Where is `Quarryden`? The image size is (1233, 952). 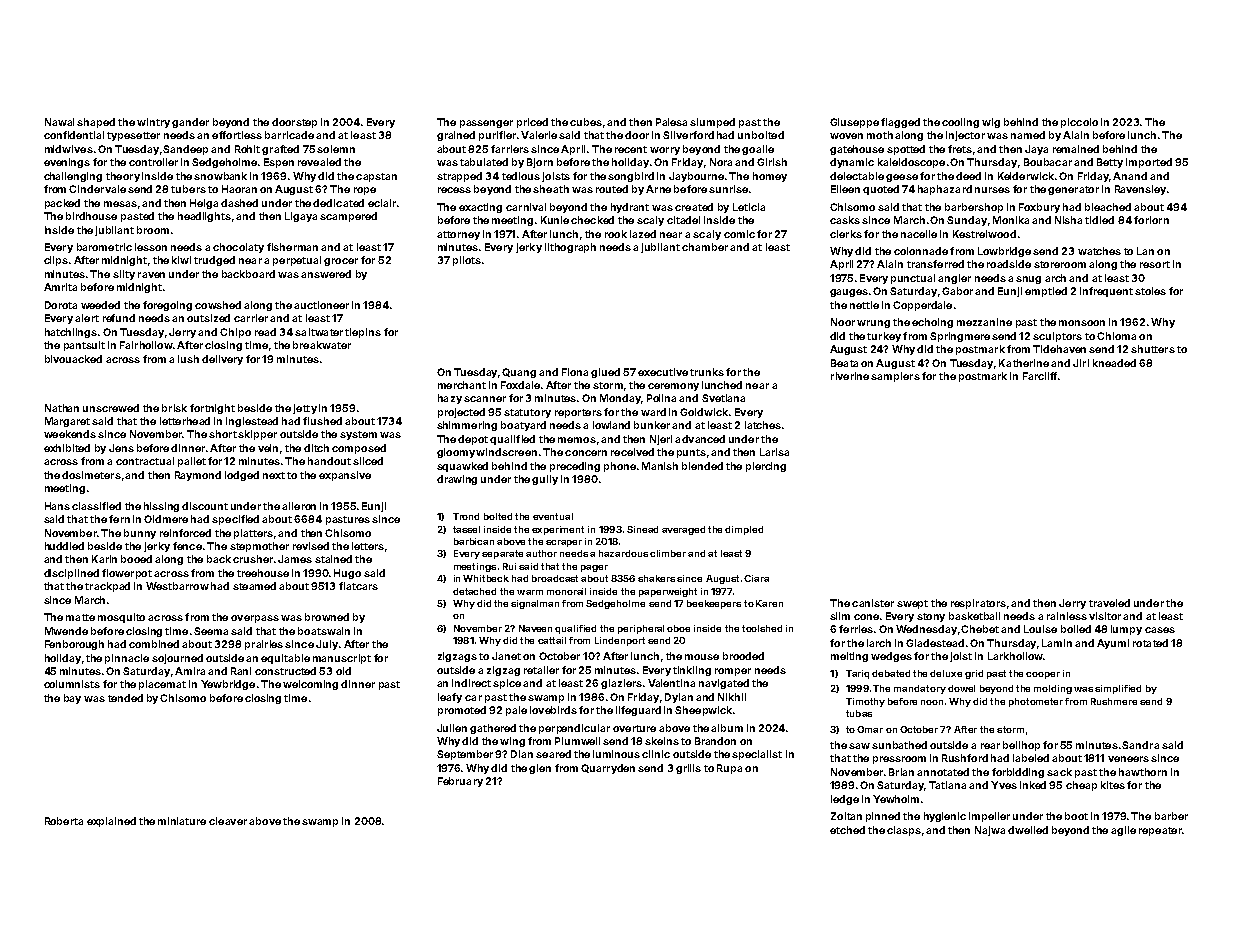
Quarryden is located at coordinates (608, 769).
